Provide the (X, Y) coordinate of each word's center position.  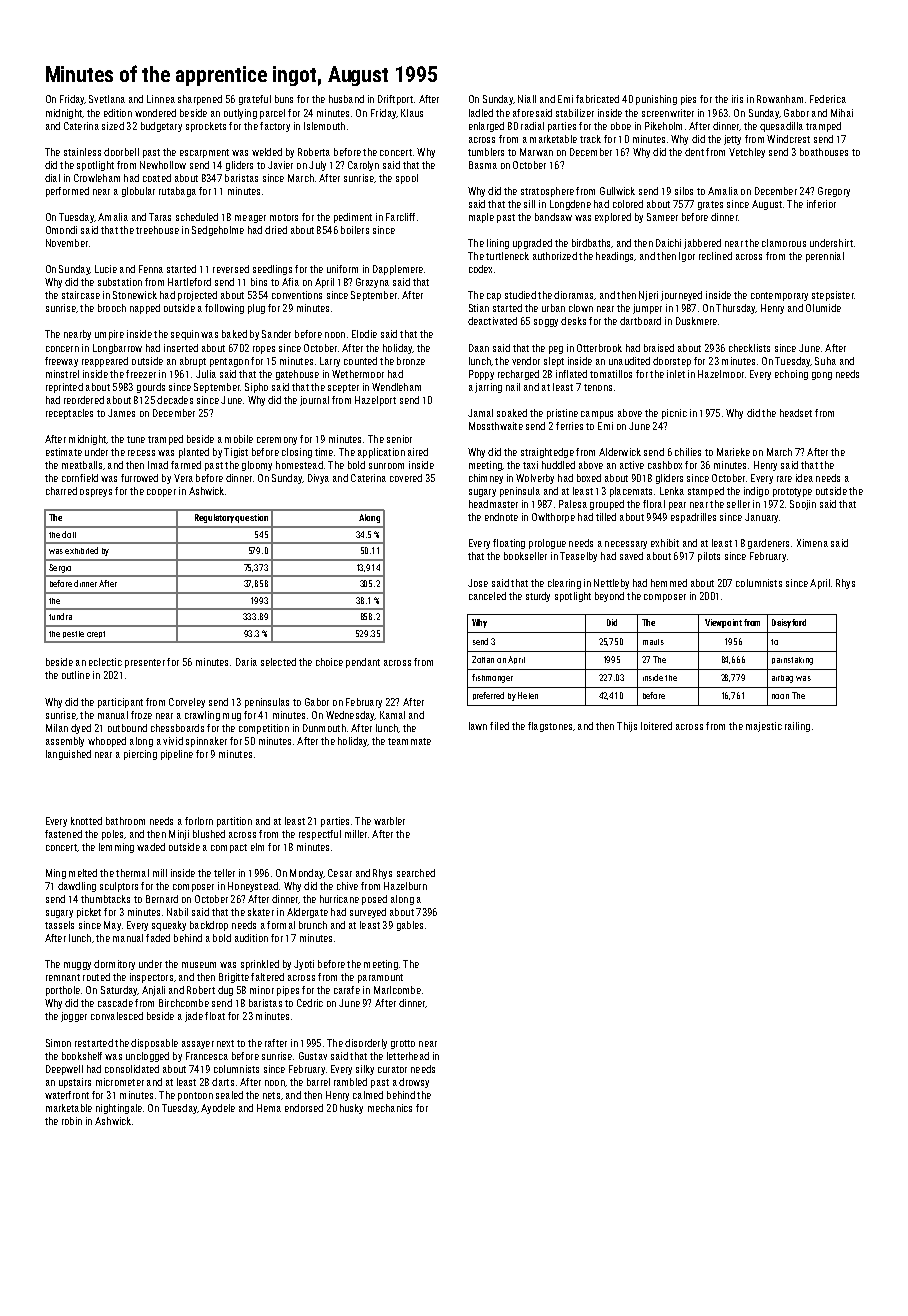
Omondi (61, 230)
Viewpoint (723, 623)
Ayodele (218, 1109)
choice (329, 662)
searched (416, 873)
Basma (483, 165)
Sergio (60, 568)
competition (264, 729)
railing (797, 727)
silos (684, 191)
